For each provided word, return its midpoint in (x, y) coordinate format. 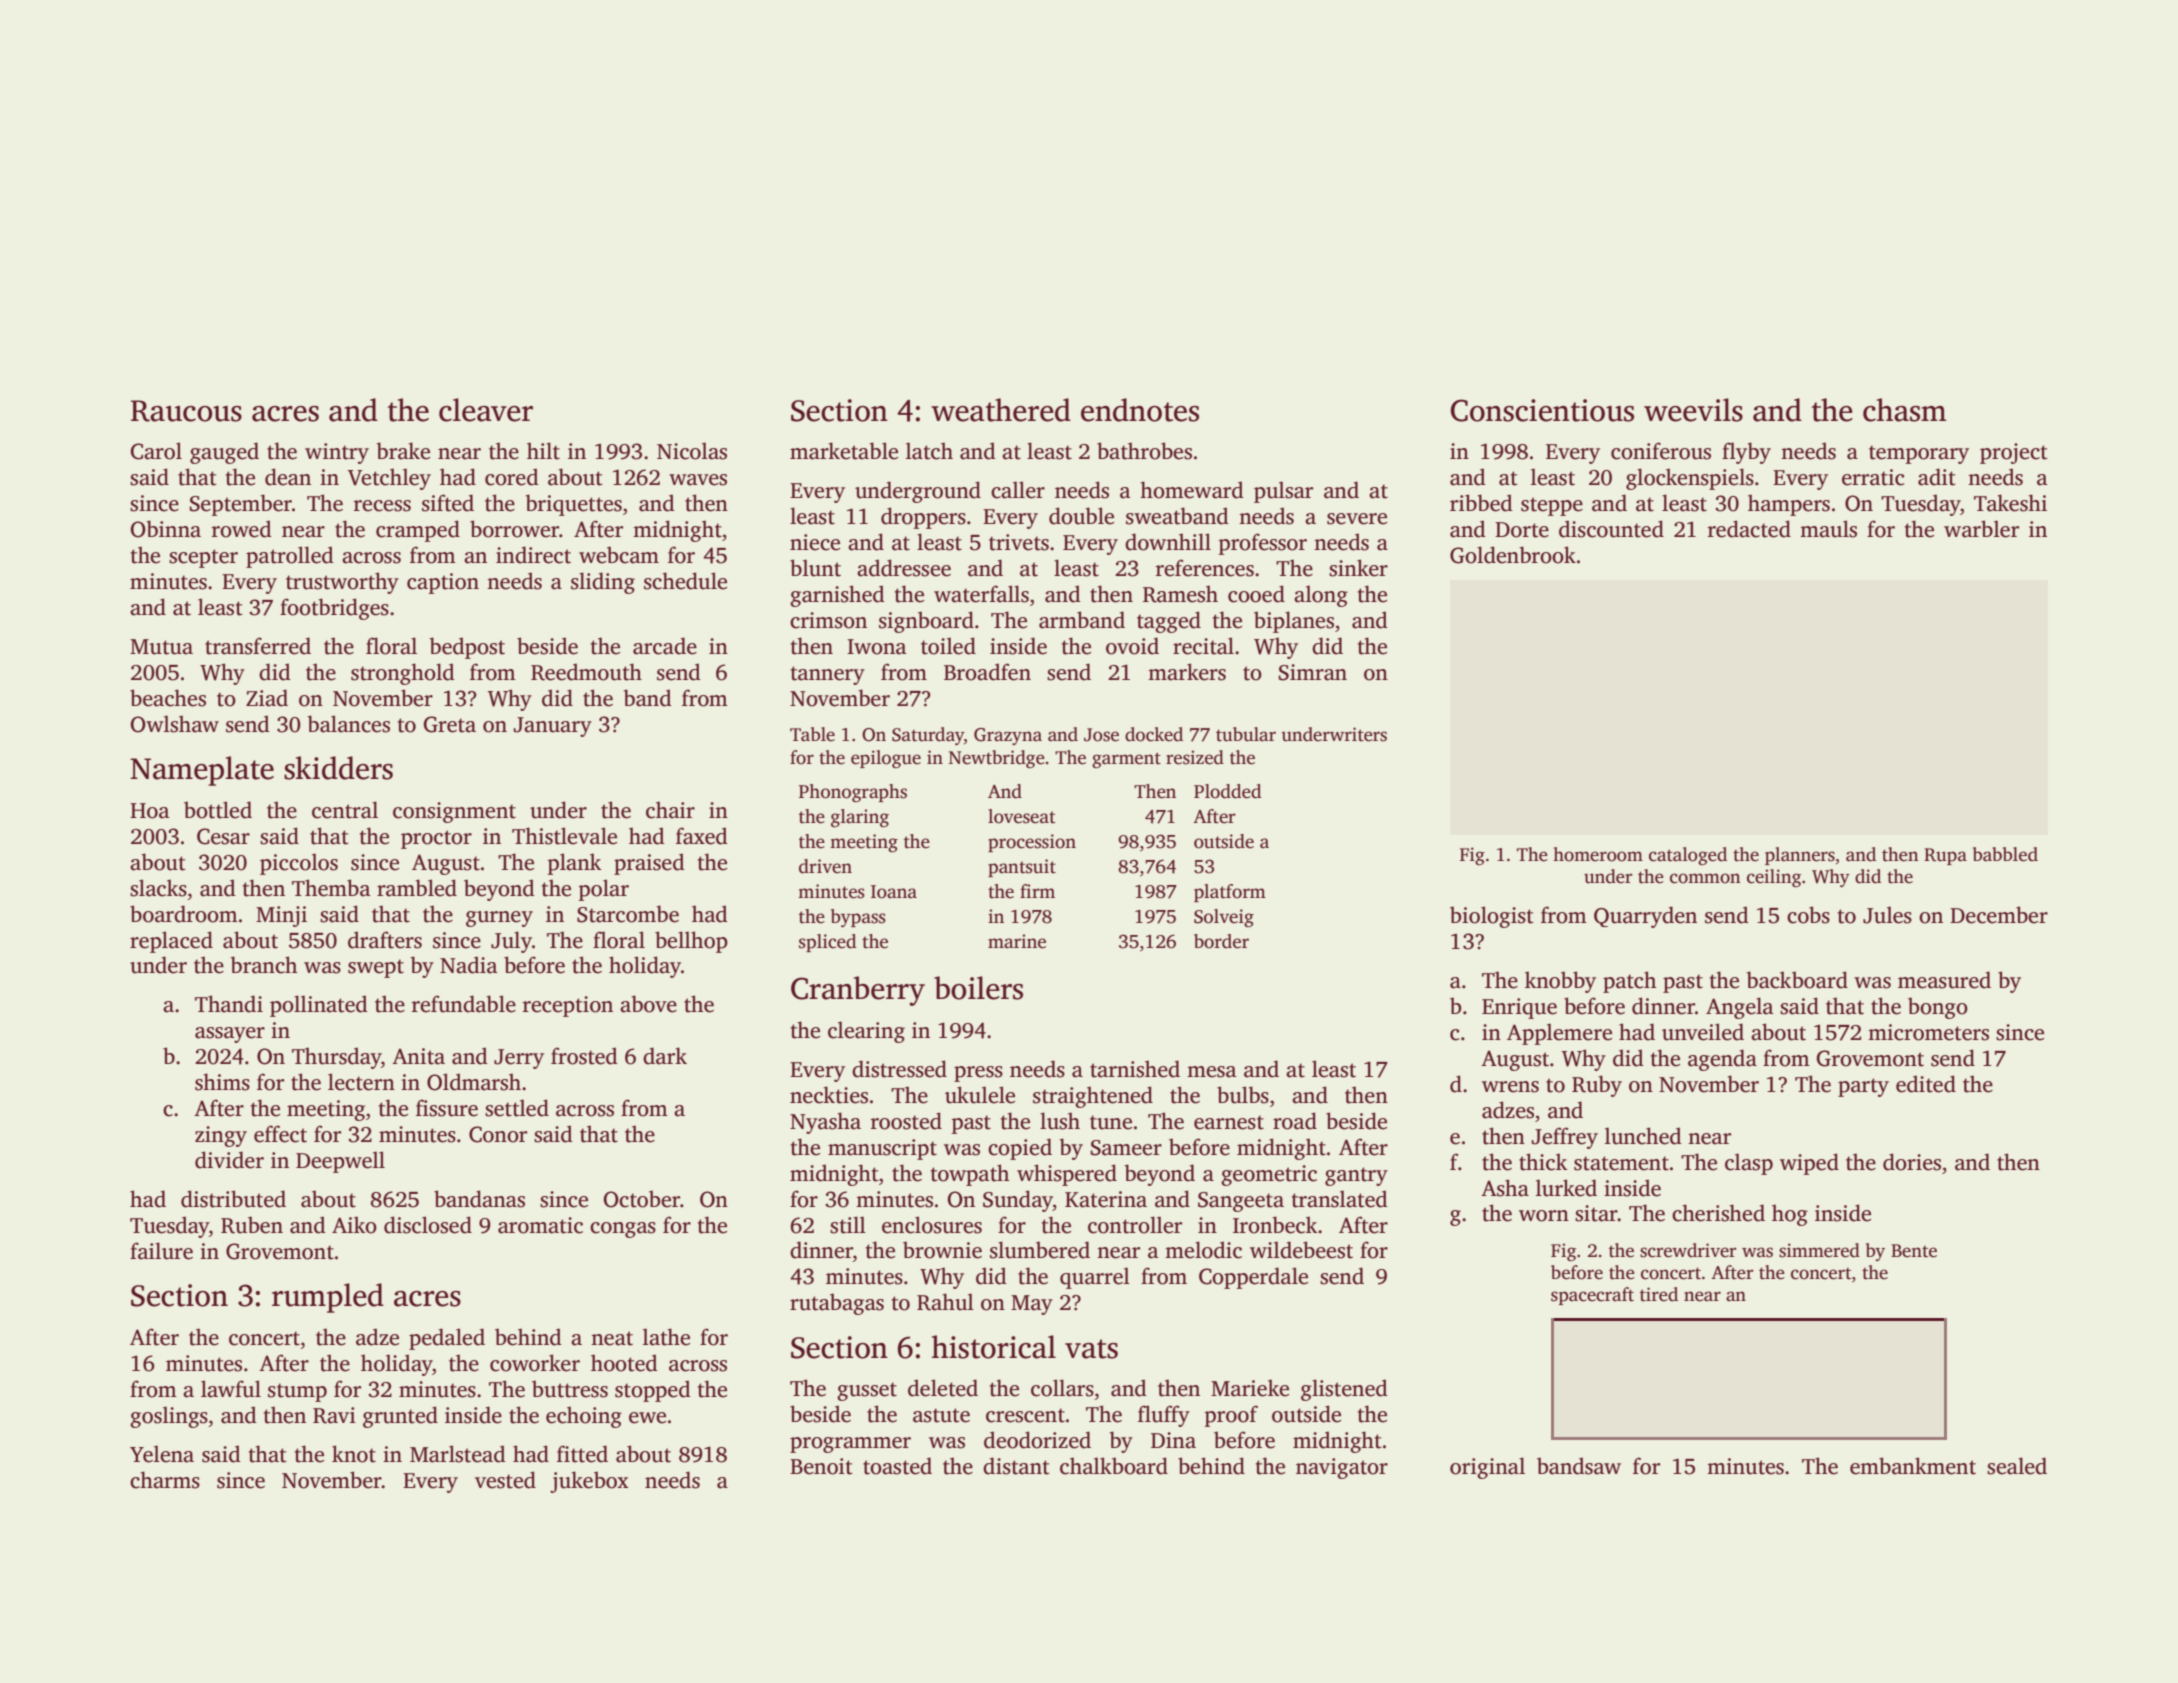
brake (403, 451)
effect (280, 1134)
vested (505, 1480)
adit (1937, 477)
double (1081, 516)
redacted (1749, 529)
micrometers (1928, 1032)
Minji (281, 916)
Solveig (1224, 918)
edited (1926, 1084)
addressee (904, 568)
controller (1135, 1225)
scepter (203, 558)
